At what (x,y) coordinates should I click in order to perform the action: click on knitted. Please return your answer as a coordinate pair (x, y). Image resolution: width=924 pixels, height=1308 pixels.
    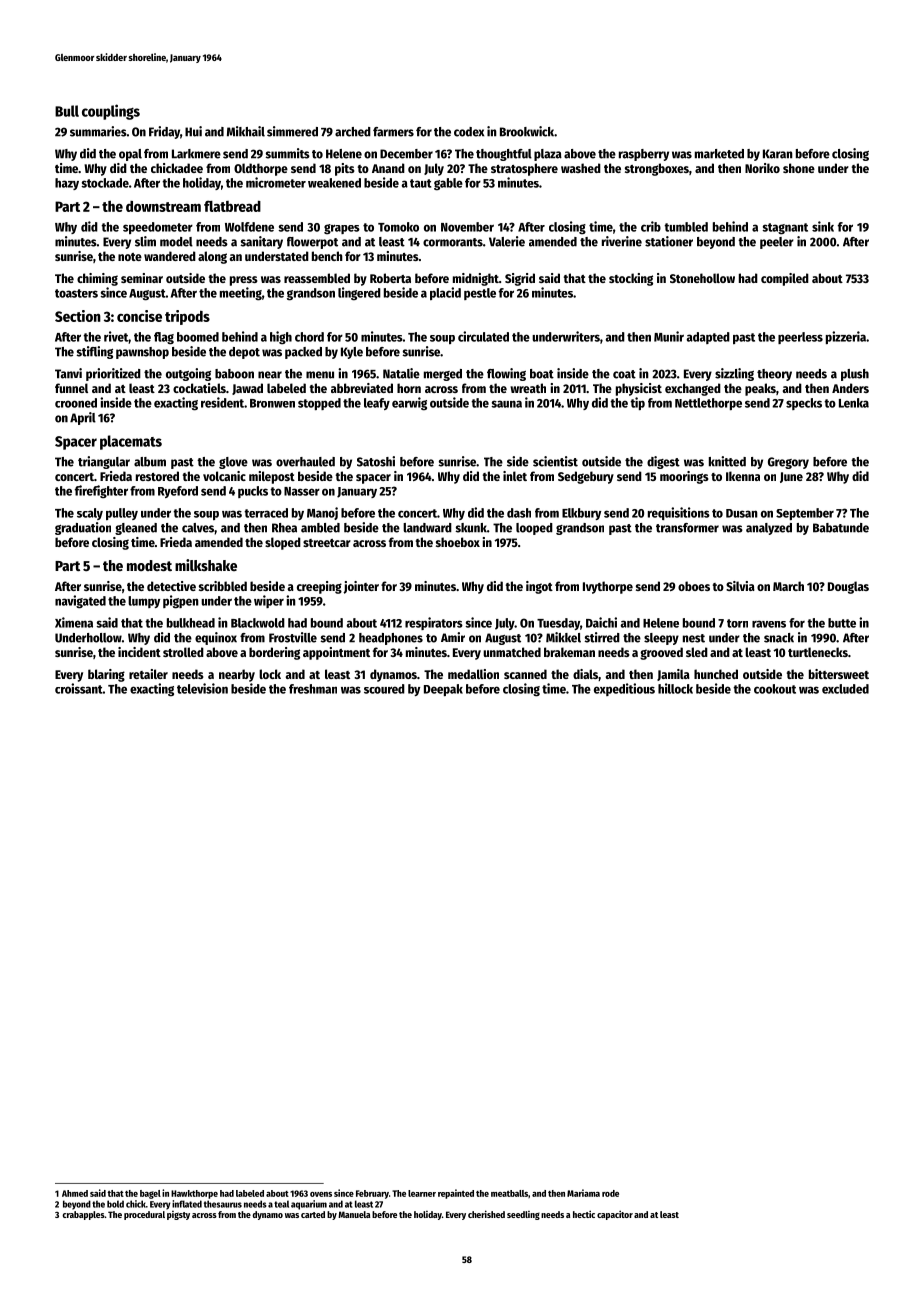
    Looking at the image, I should click on (727, 461).
